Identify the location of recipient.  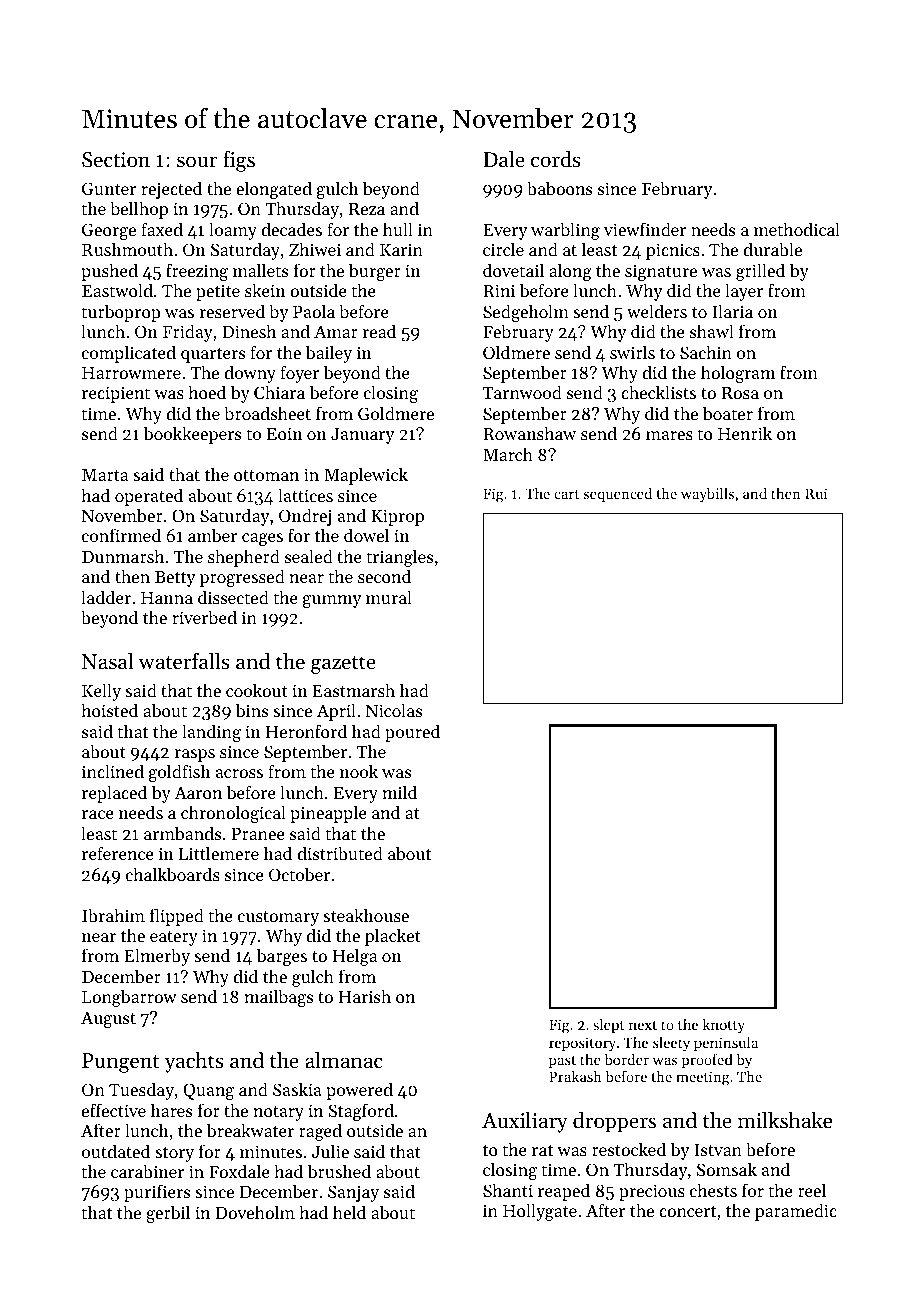
(116, 394).
